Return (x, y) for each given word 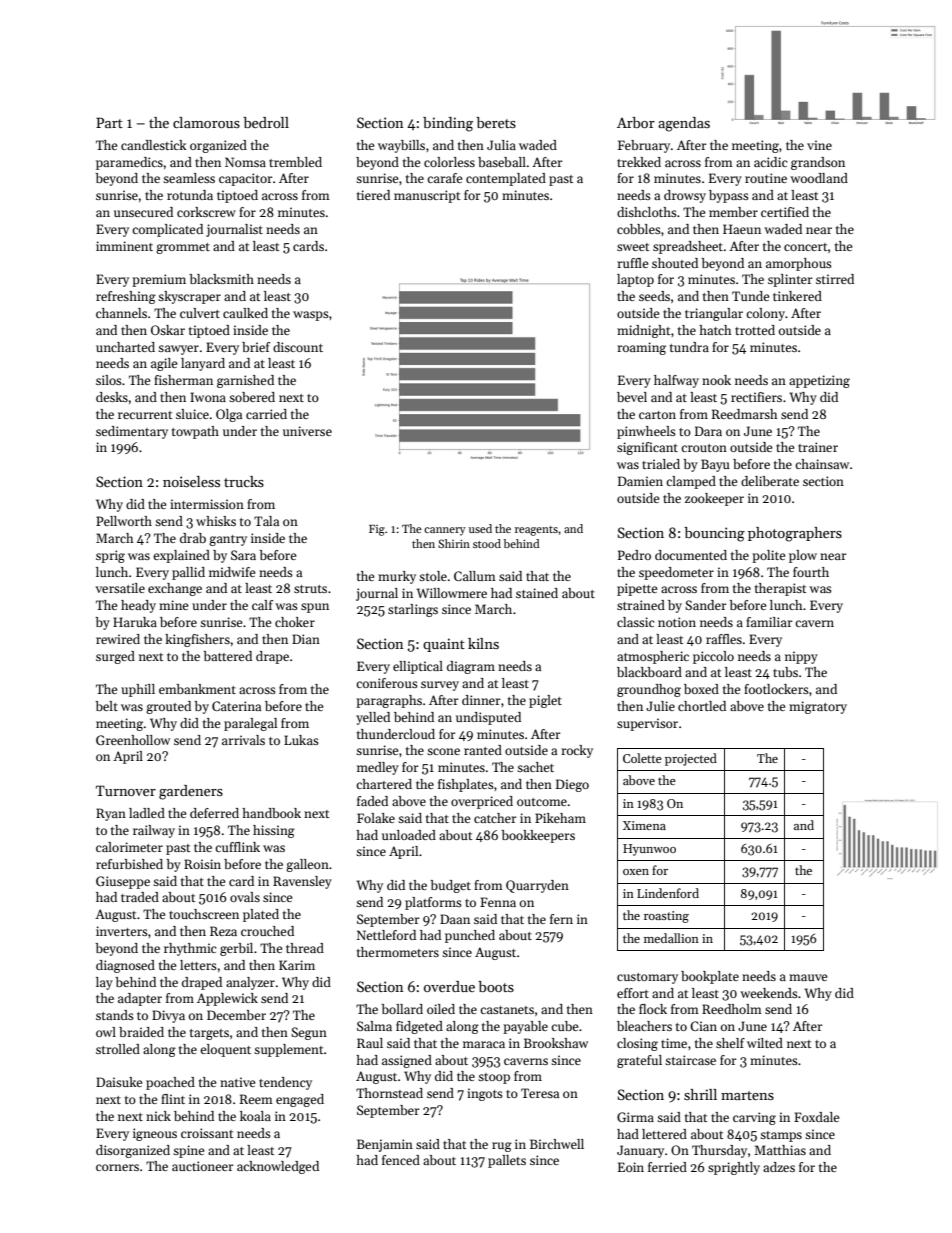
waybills (401, 146)
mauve (808, 977)
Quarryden (537, 886)
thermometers (398, 952)
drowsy (685, 196)
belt (106, 706)
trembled (295, 162)
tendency (285, 1083)
